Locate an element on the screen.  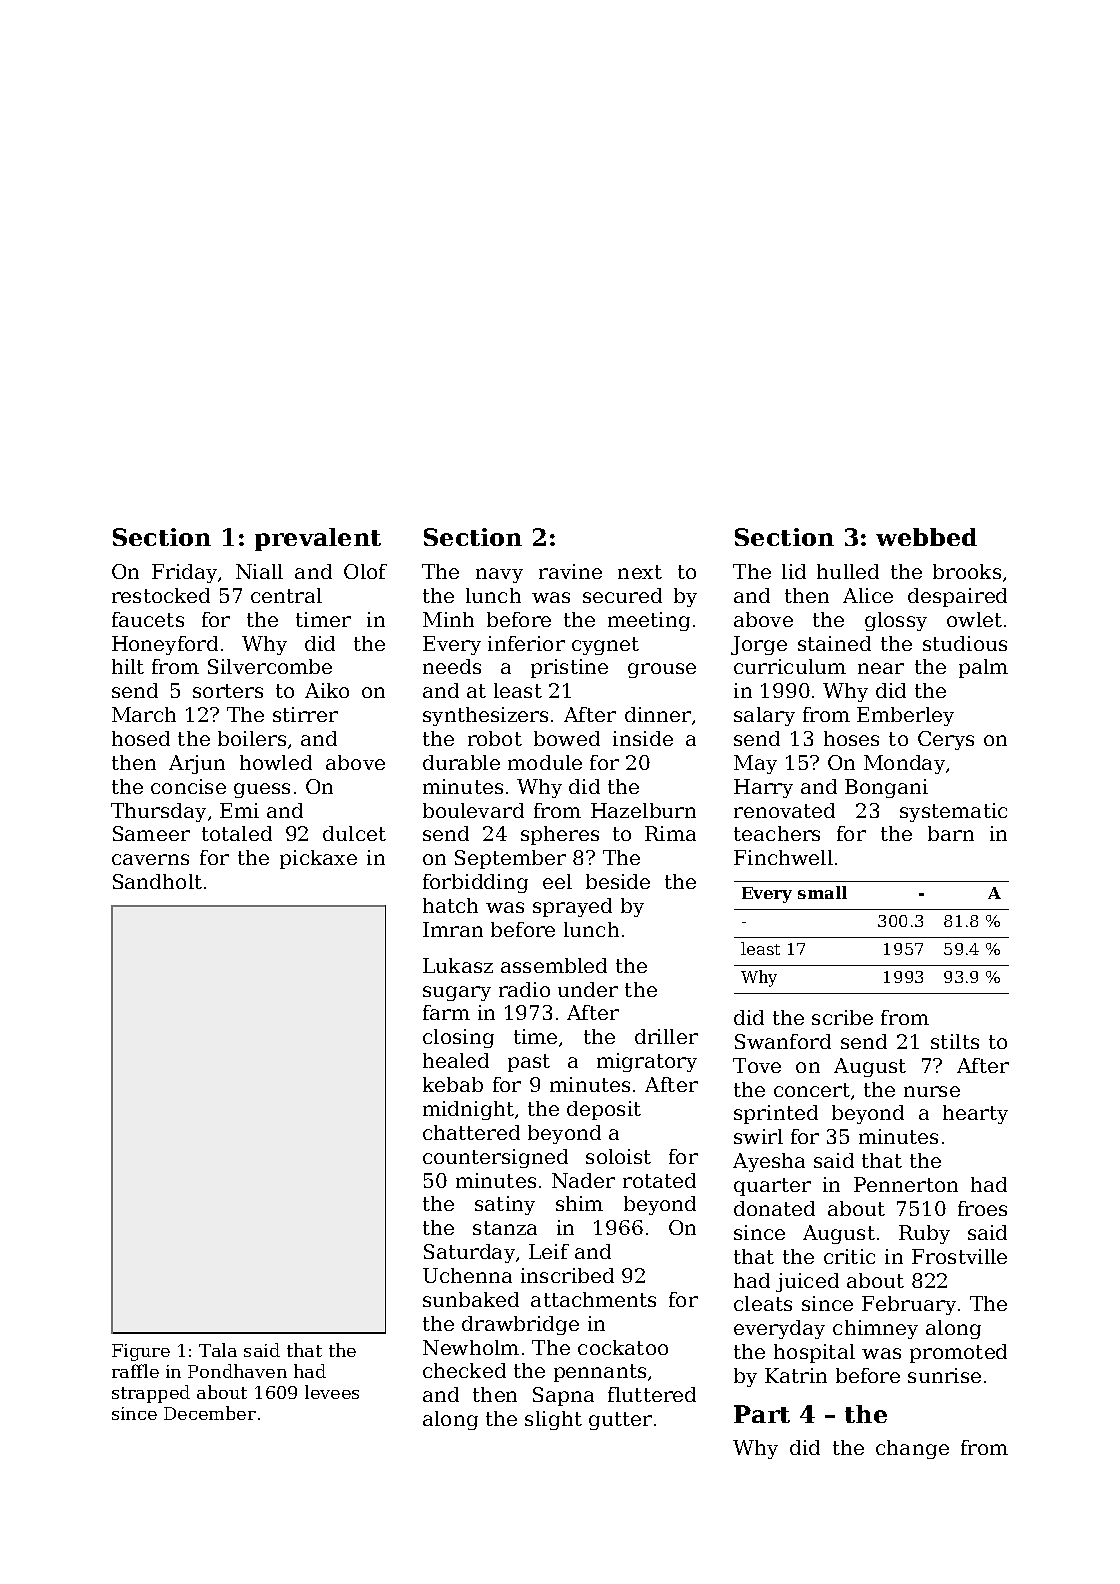
strapped is located at coordinates (151, 1394).
